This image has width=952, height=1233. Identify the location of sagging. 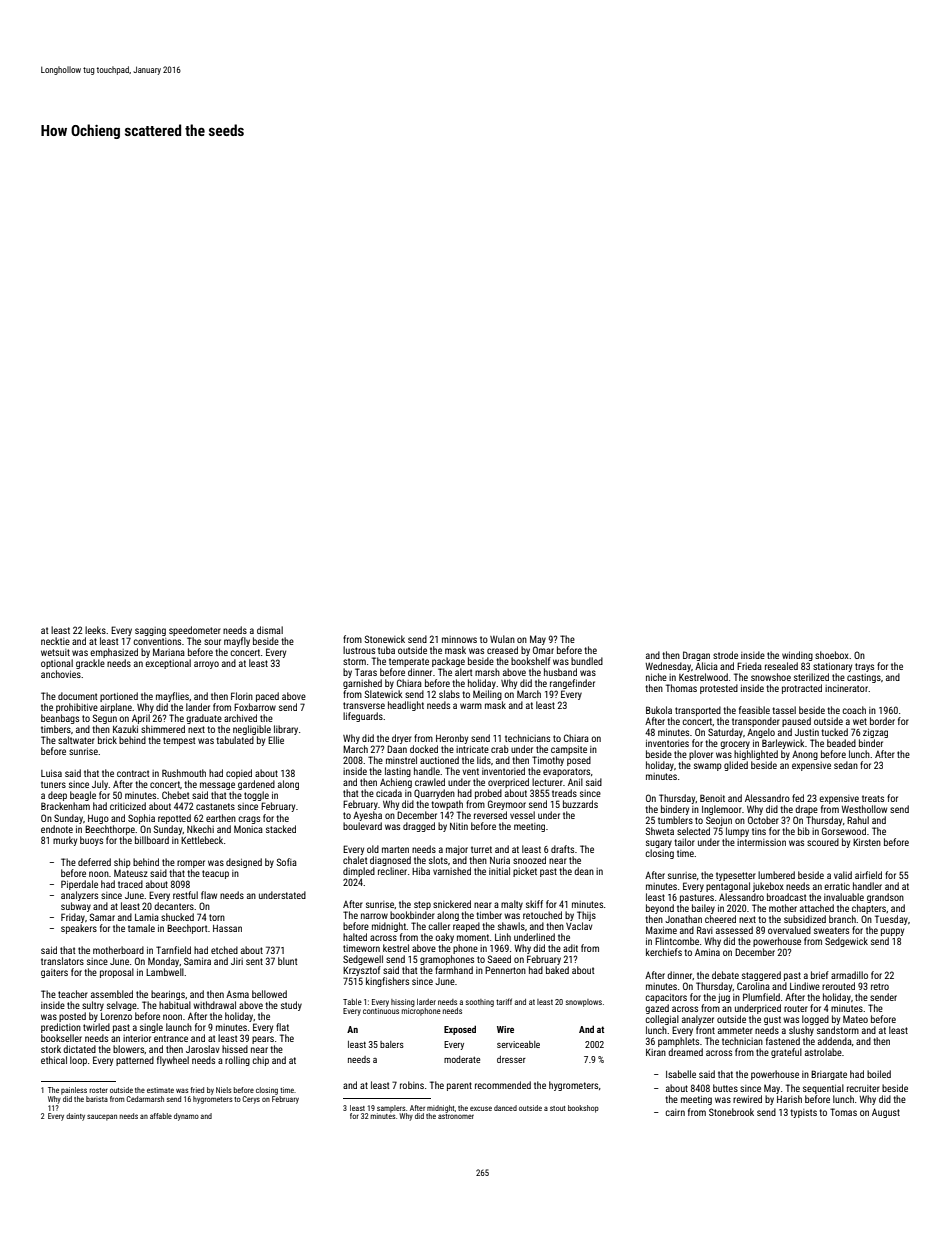
(150, 631).
